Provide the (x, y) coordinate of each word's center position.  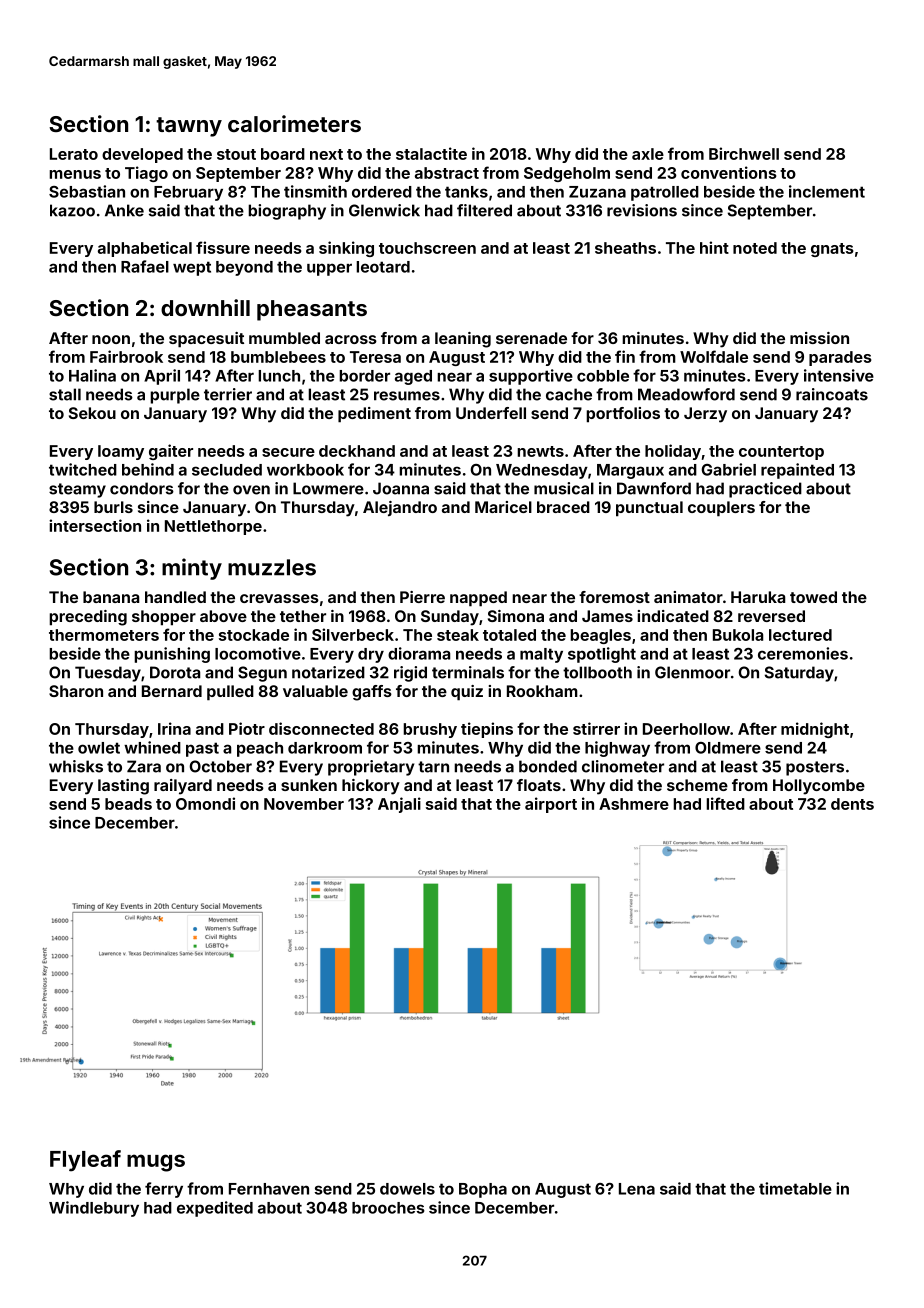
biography (287, 212)
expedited (215, 1209)
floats (539, 785)
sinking (346, 249)
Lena (637, 1189)
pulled (230, 693)
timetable (795, 1188)
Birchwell (744, 153)
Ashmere (634, 804)
